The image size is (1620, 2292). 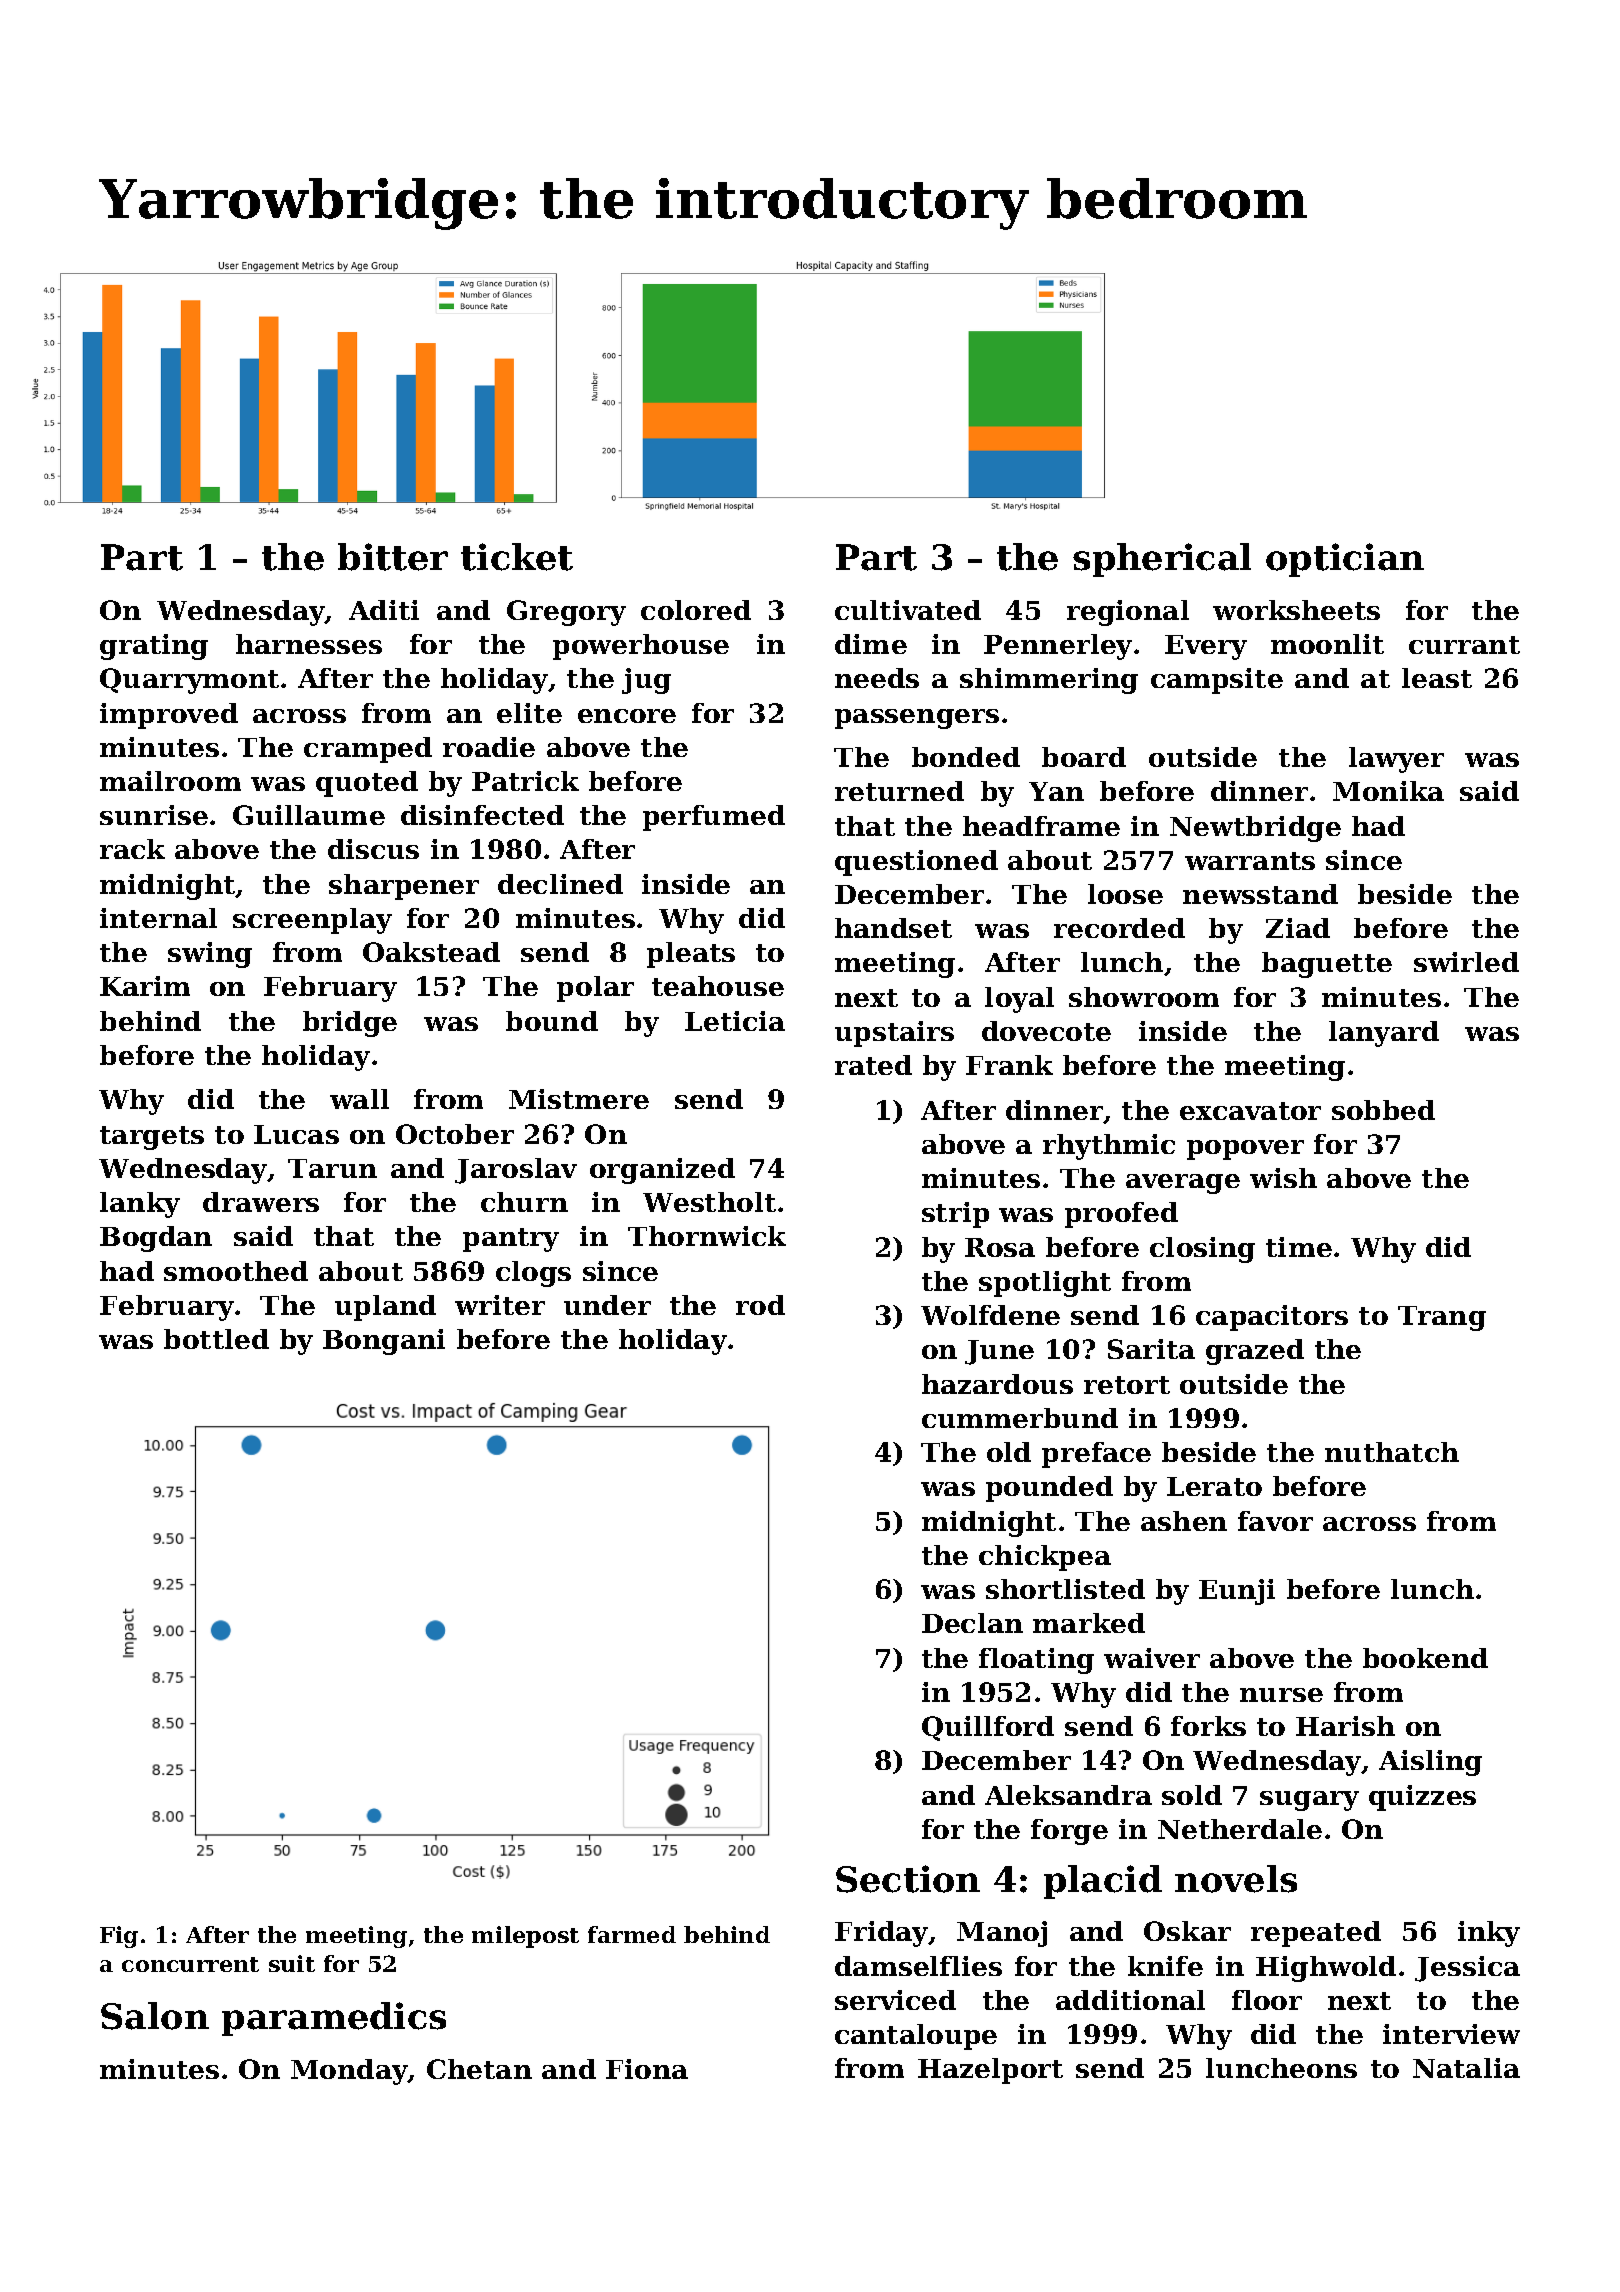 What do you see at coordinates (1316, 1934) in the screenshot?
I see `repeated` at bounding box center [1316, 1934].
